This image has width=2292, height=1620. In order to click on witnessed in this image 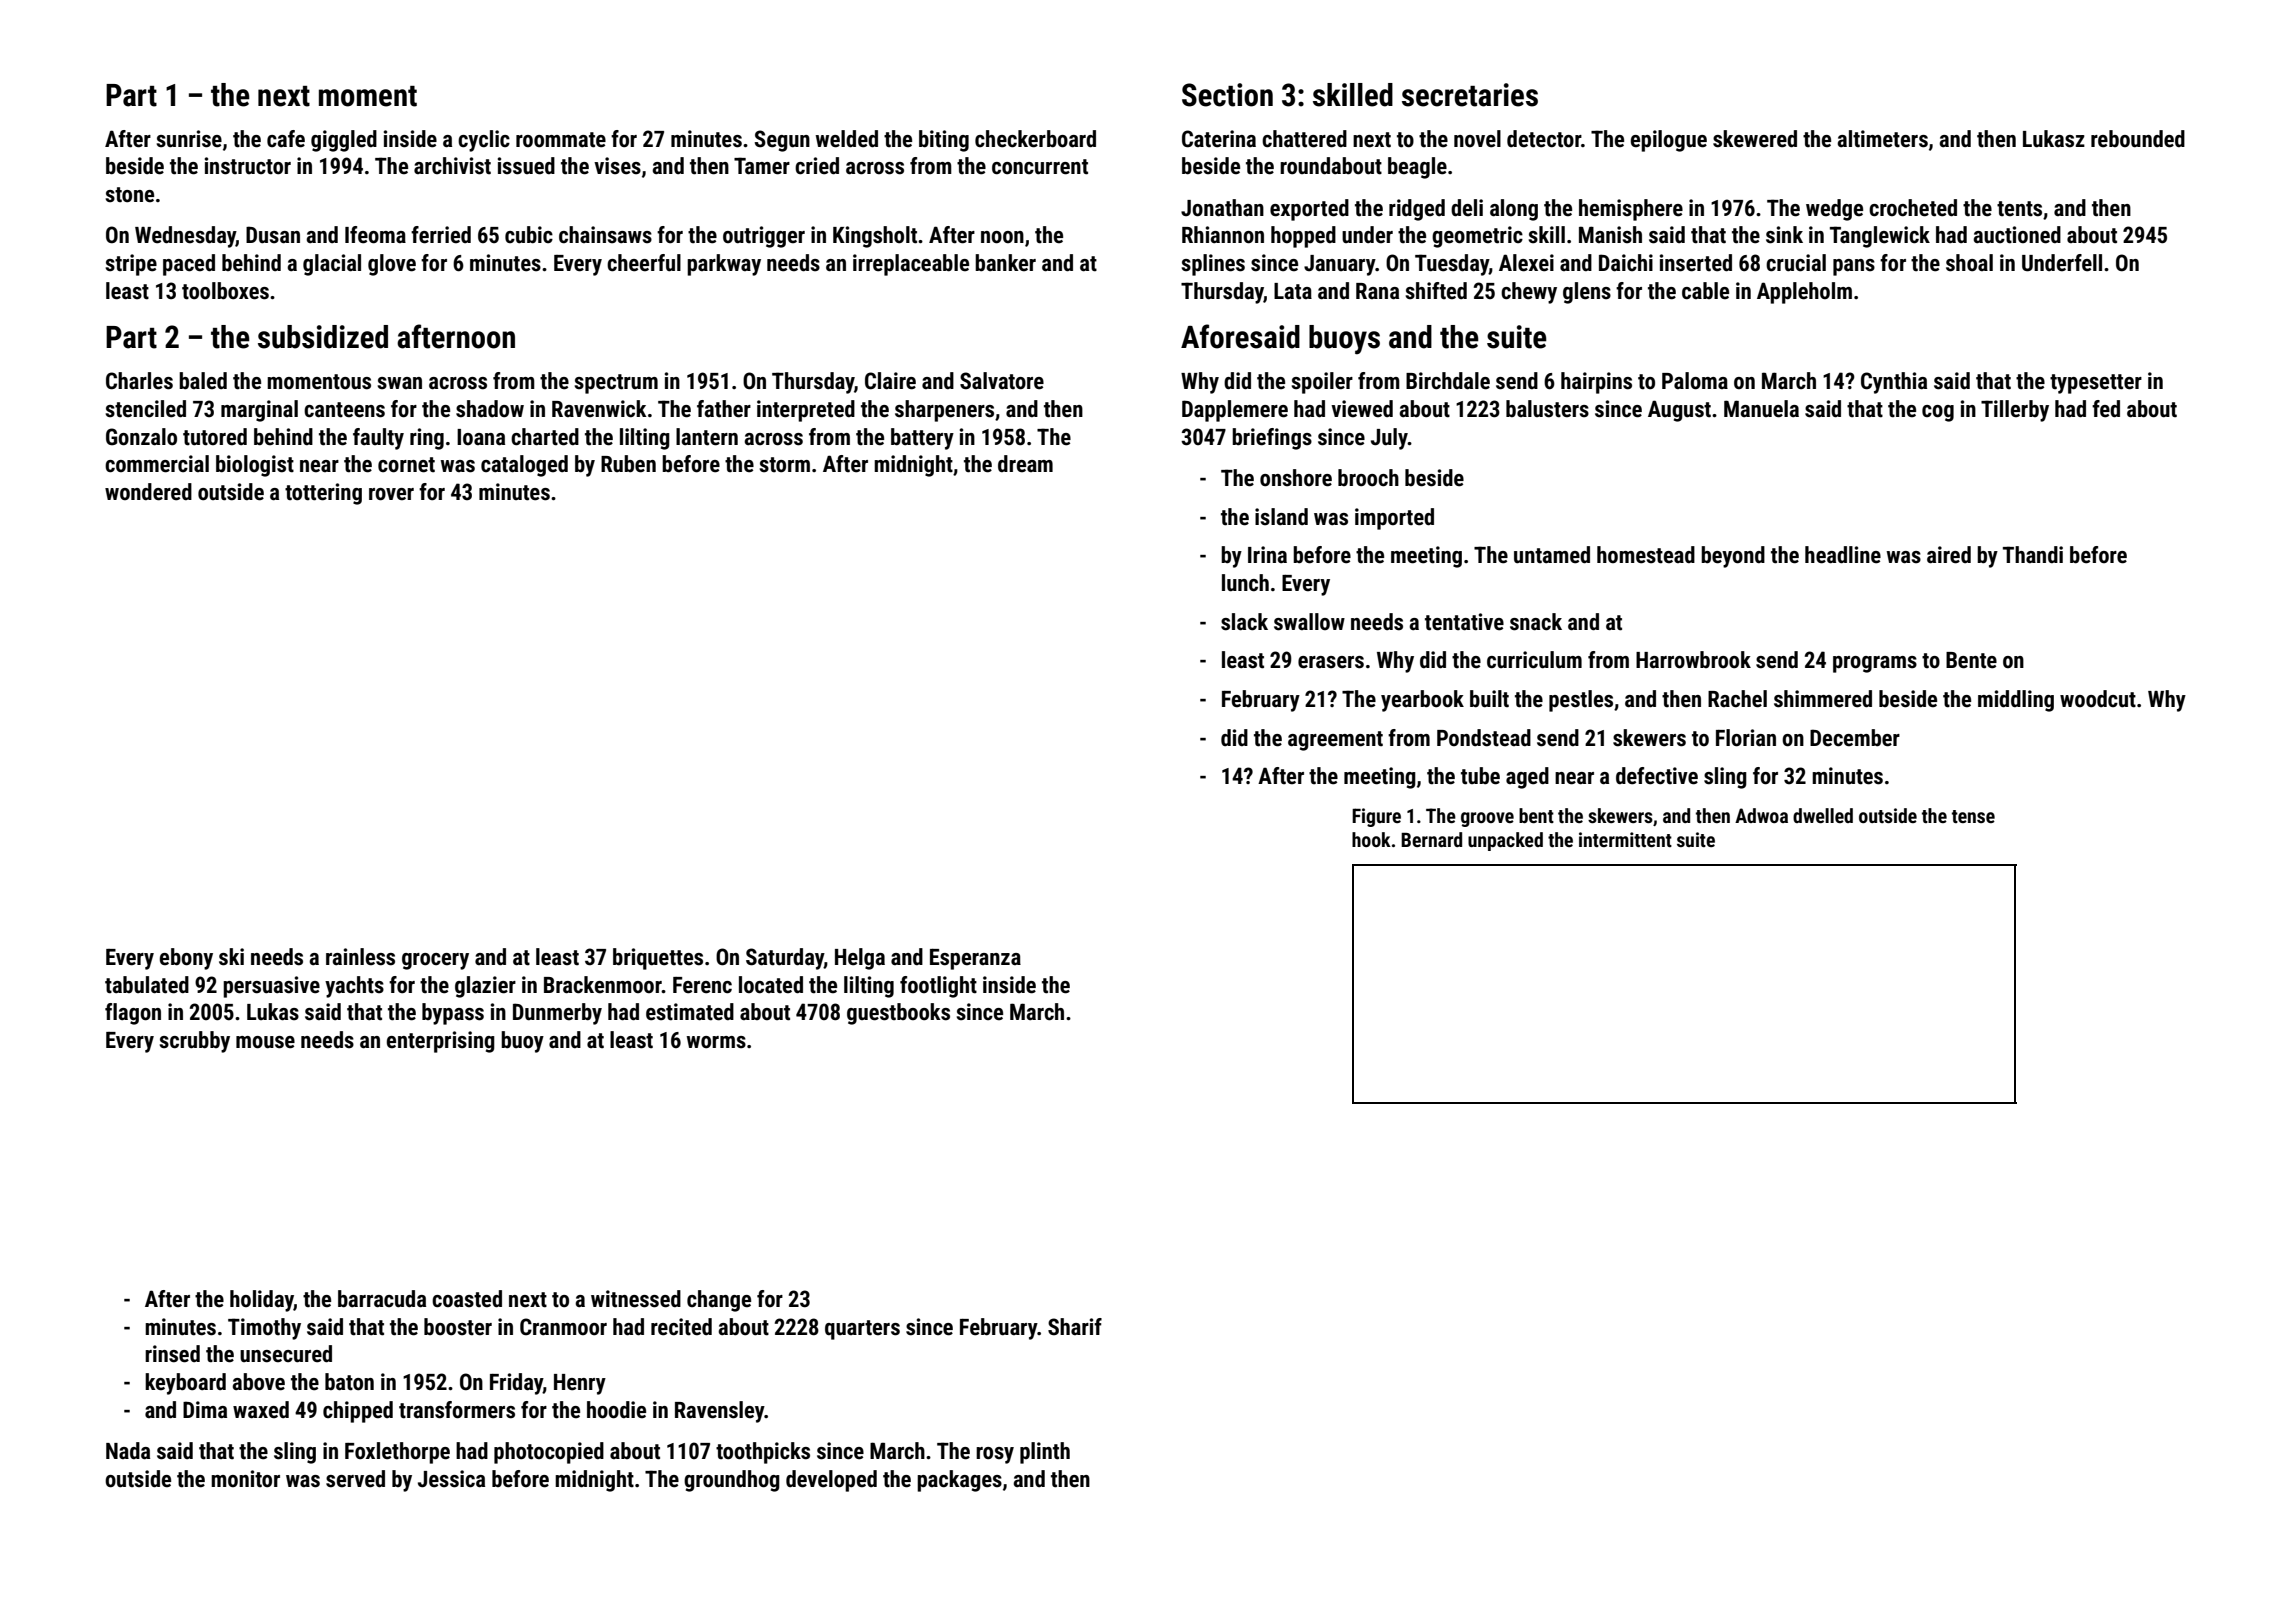, I will do `click(636, 1299)`.
